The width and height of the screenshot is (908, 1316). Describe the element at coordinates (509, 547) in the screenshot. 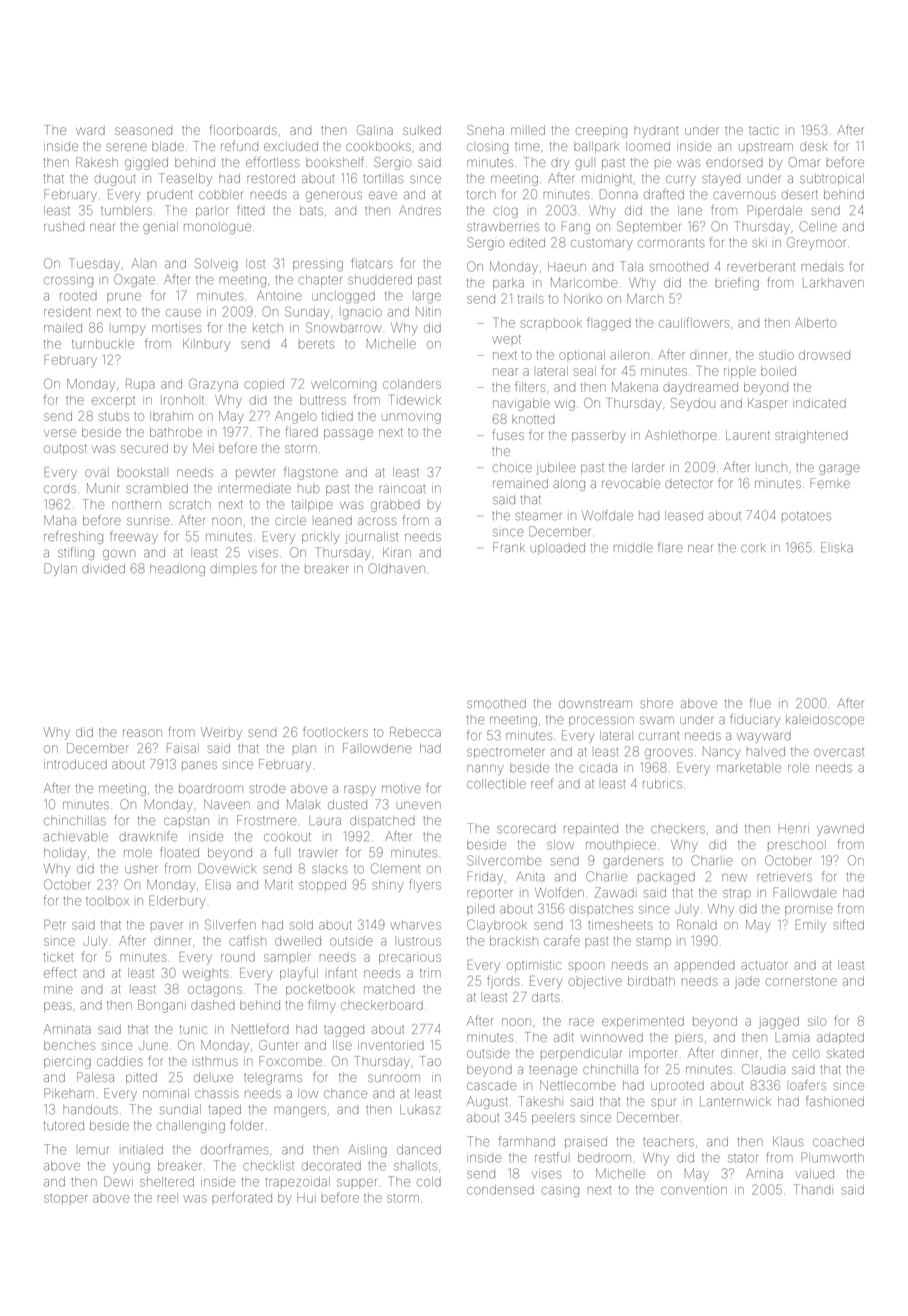

I see `Frank` at that location.
